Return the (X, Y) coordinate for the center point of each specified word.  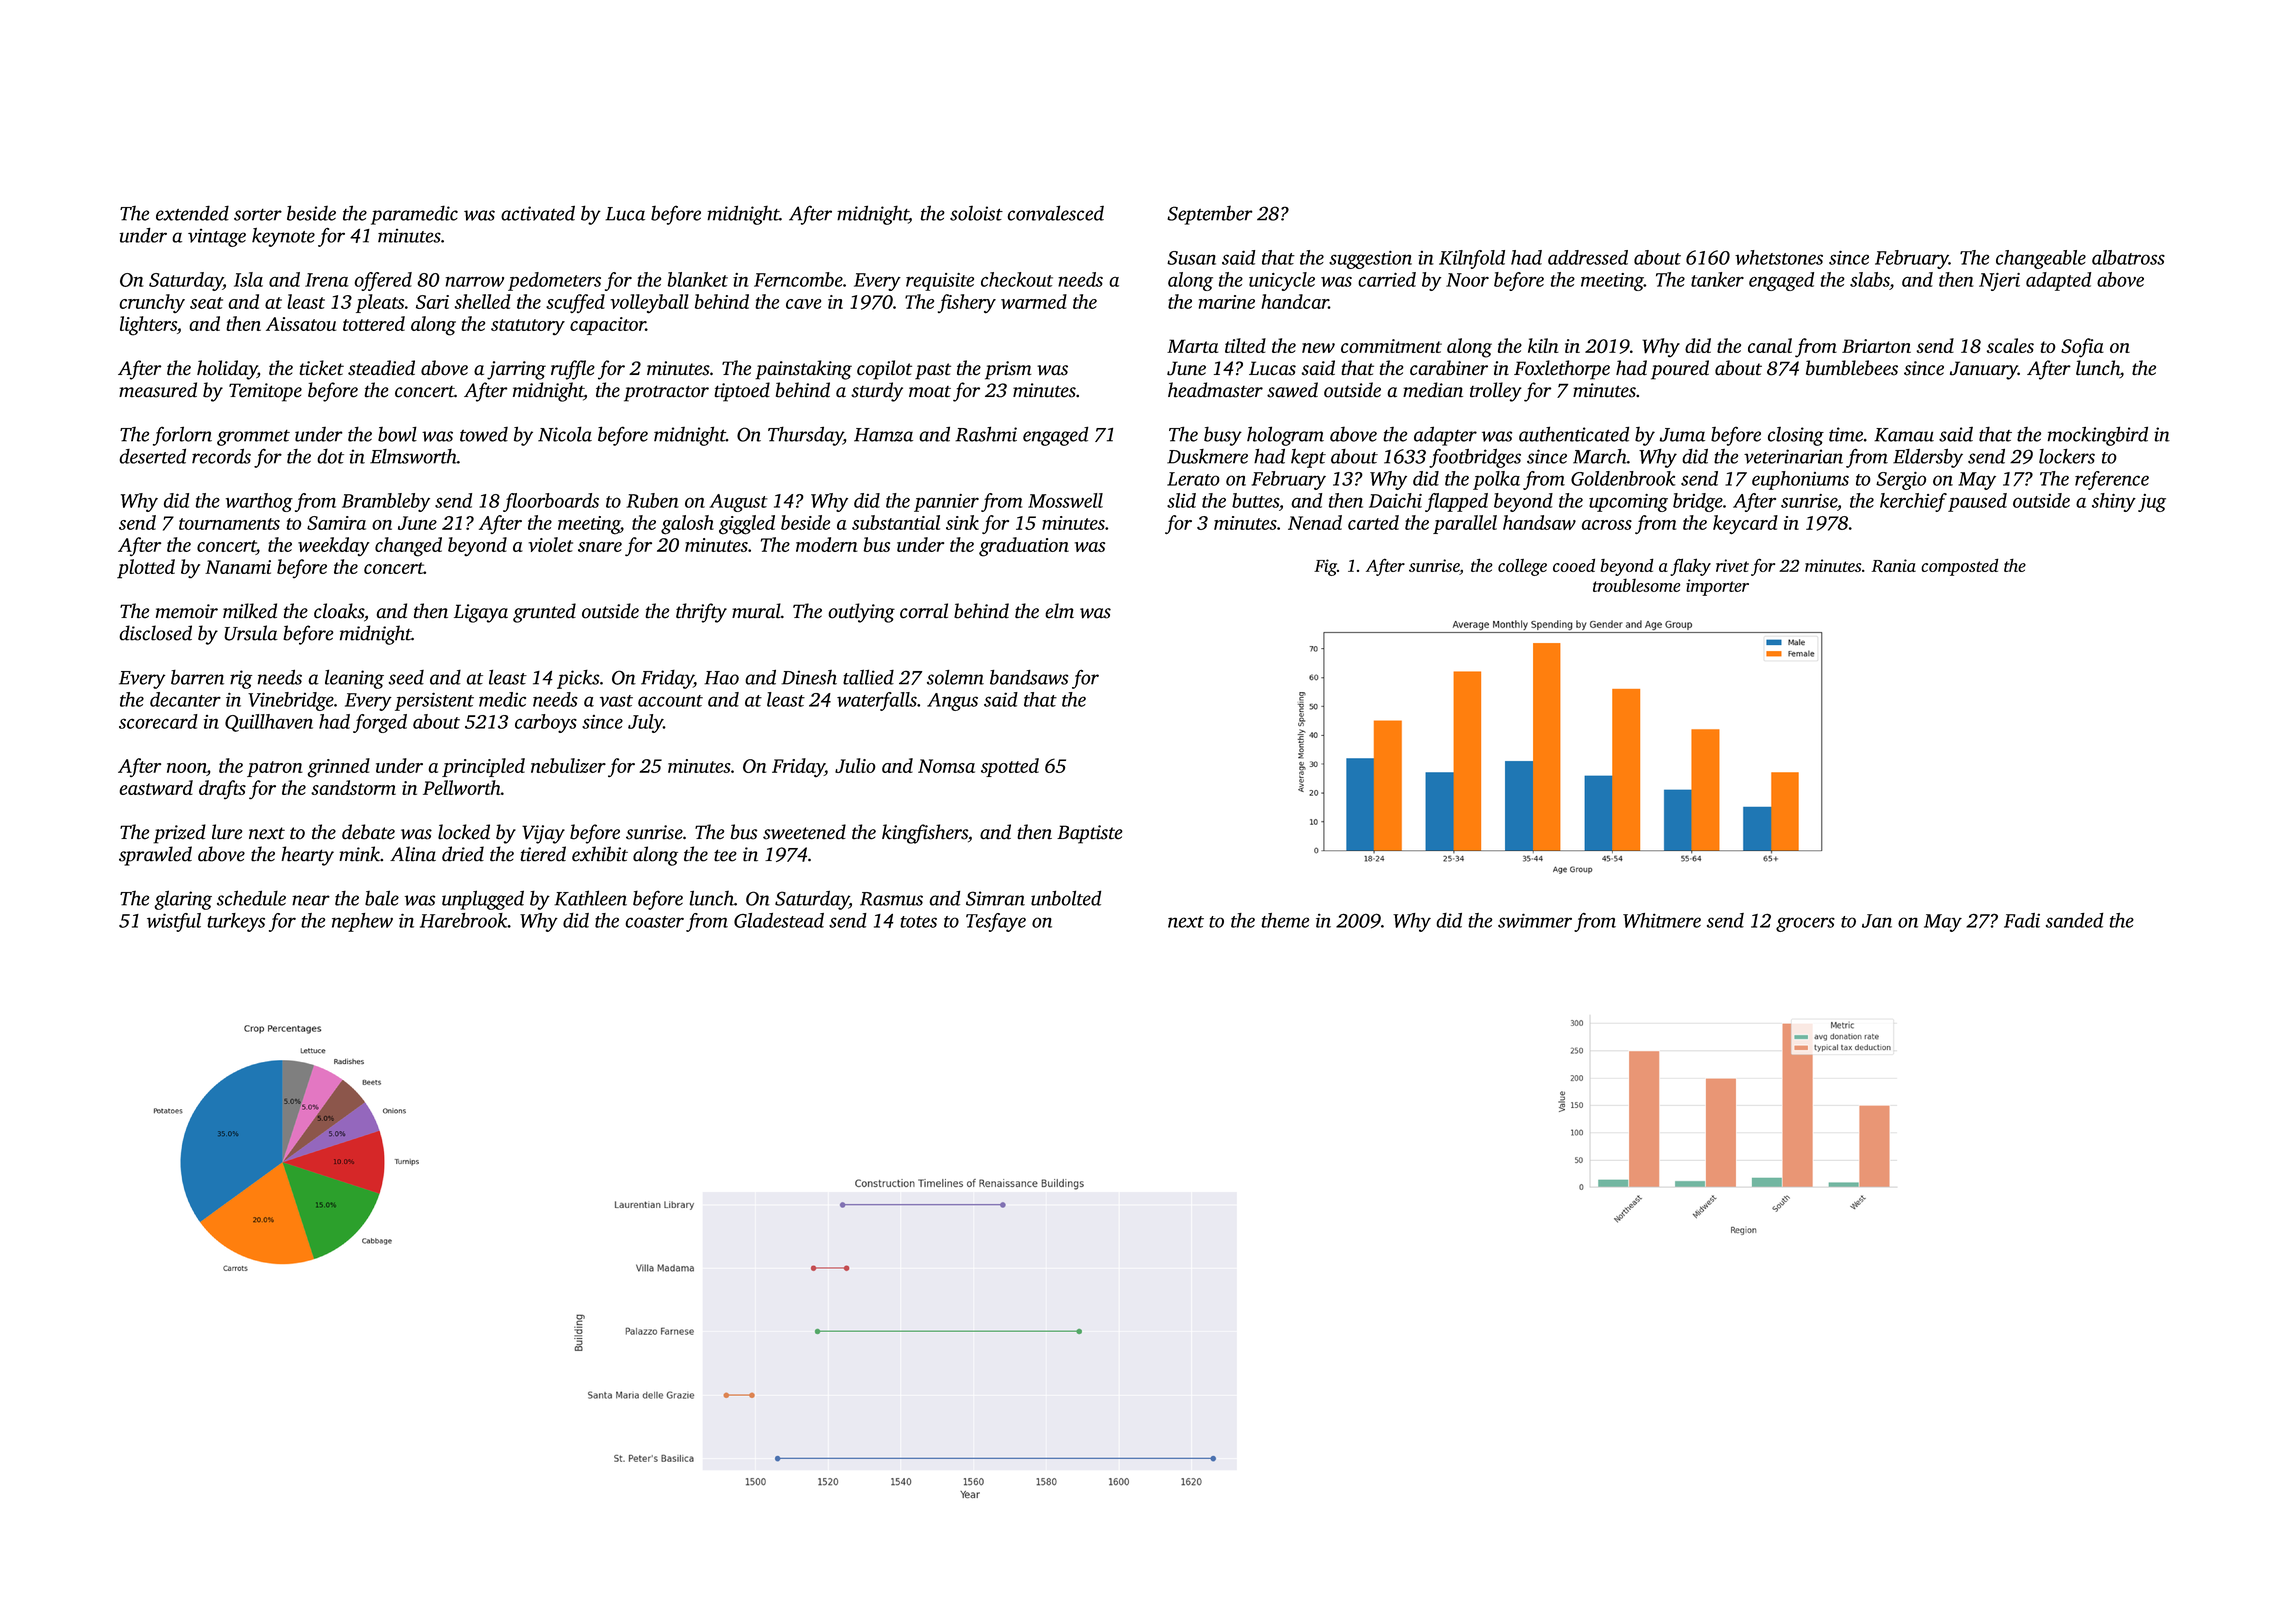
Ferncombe (798, 279)
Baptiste (1090, 834)
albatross (2128, 257)
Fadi (2022, 920)
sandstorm (353, 787)
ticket (321, 368)
